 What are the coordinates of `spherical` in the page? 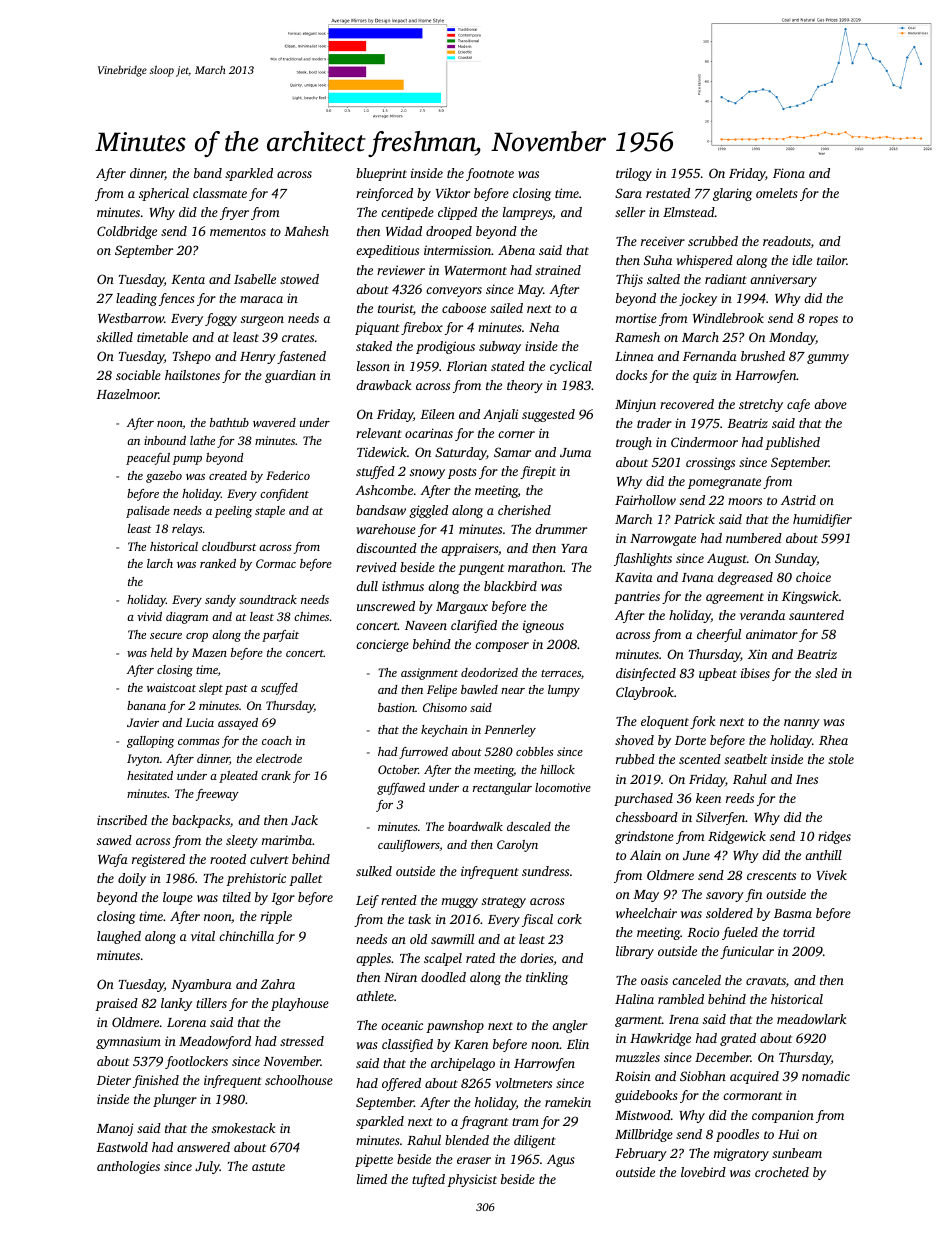 It's located at (164, 194).
